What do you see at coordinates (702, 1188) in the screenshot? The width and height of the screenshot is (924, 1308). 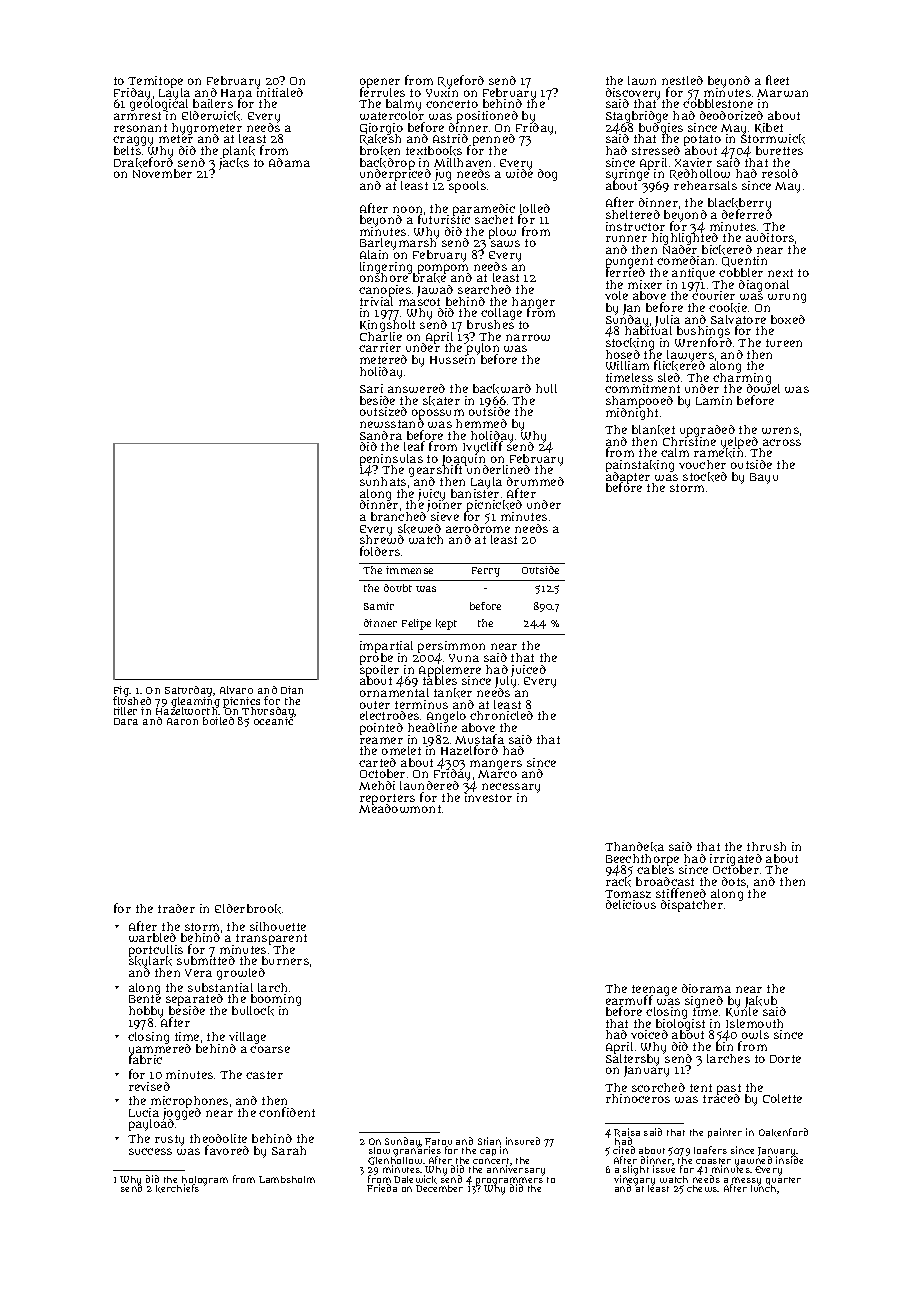 I see `chews` at bounding box center [702, 1188].
